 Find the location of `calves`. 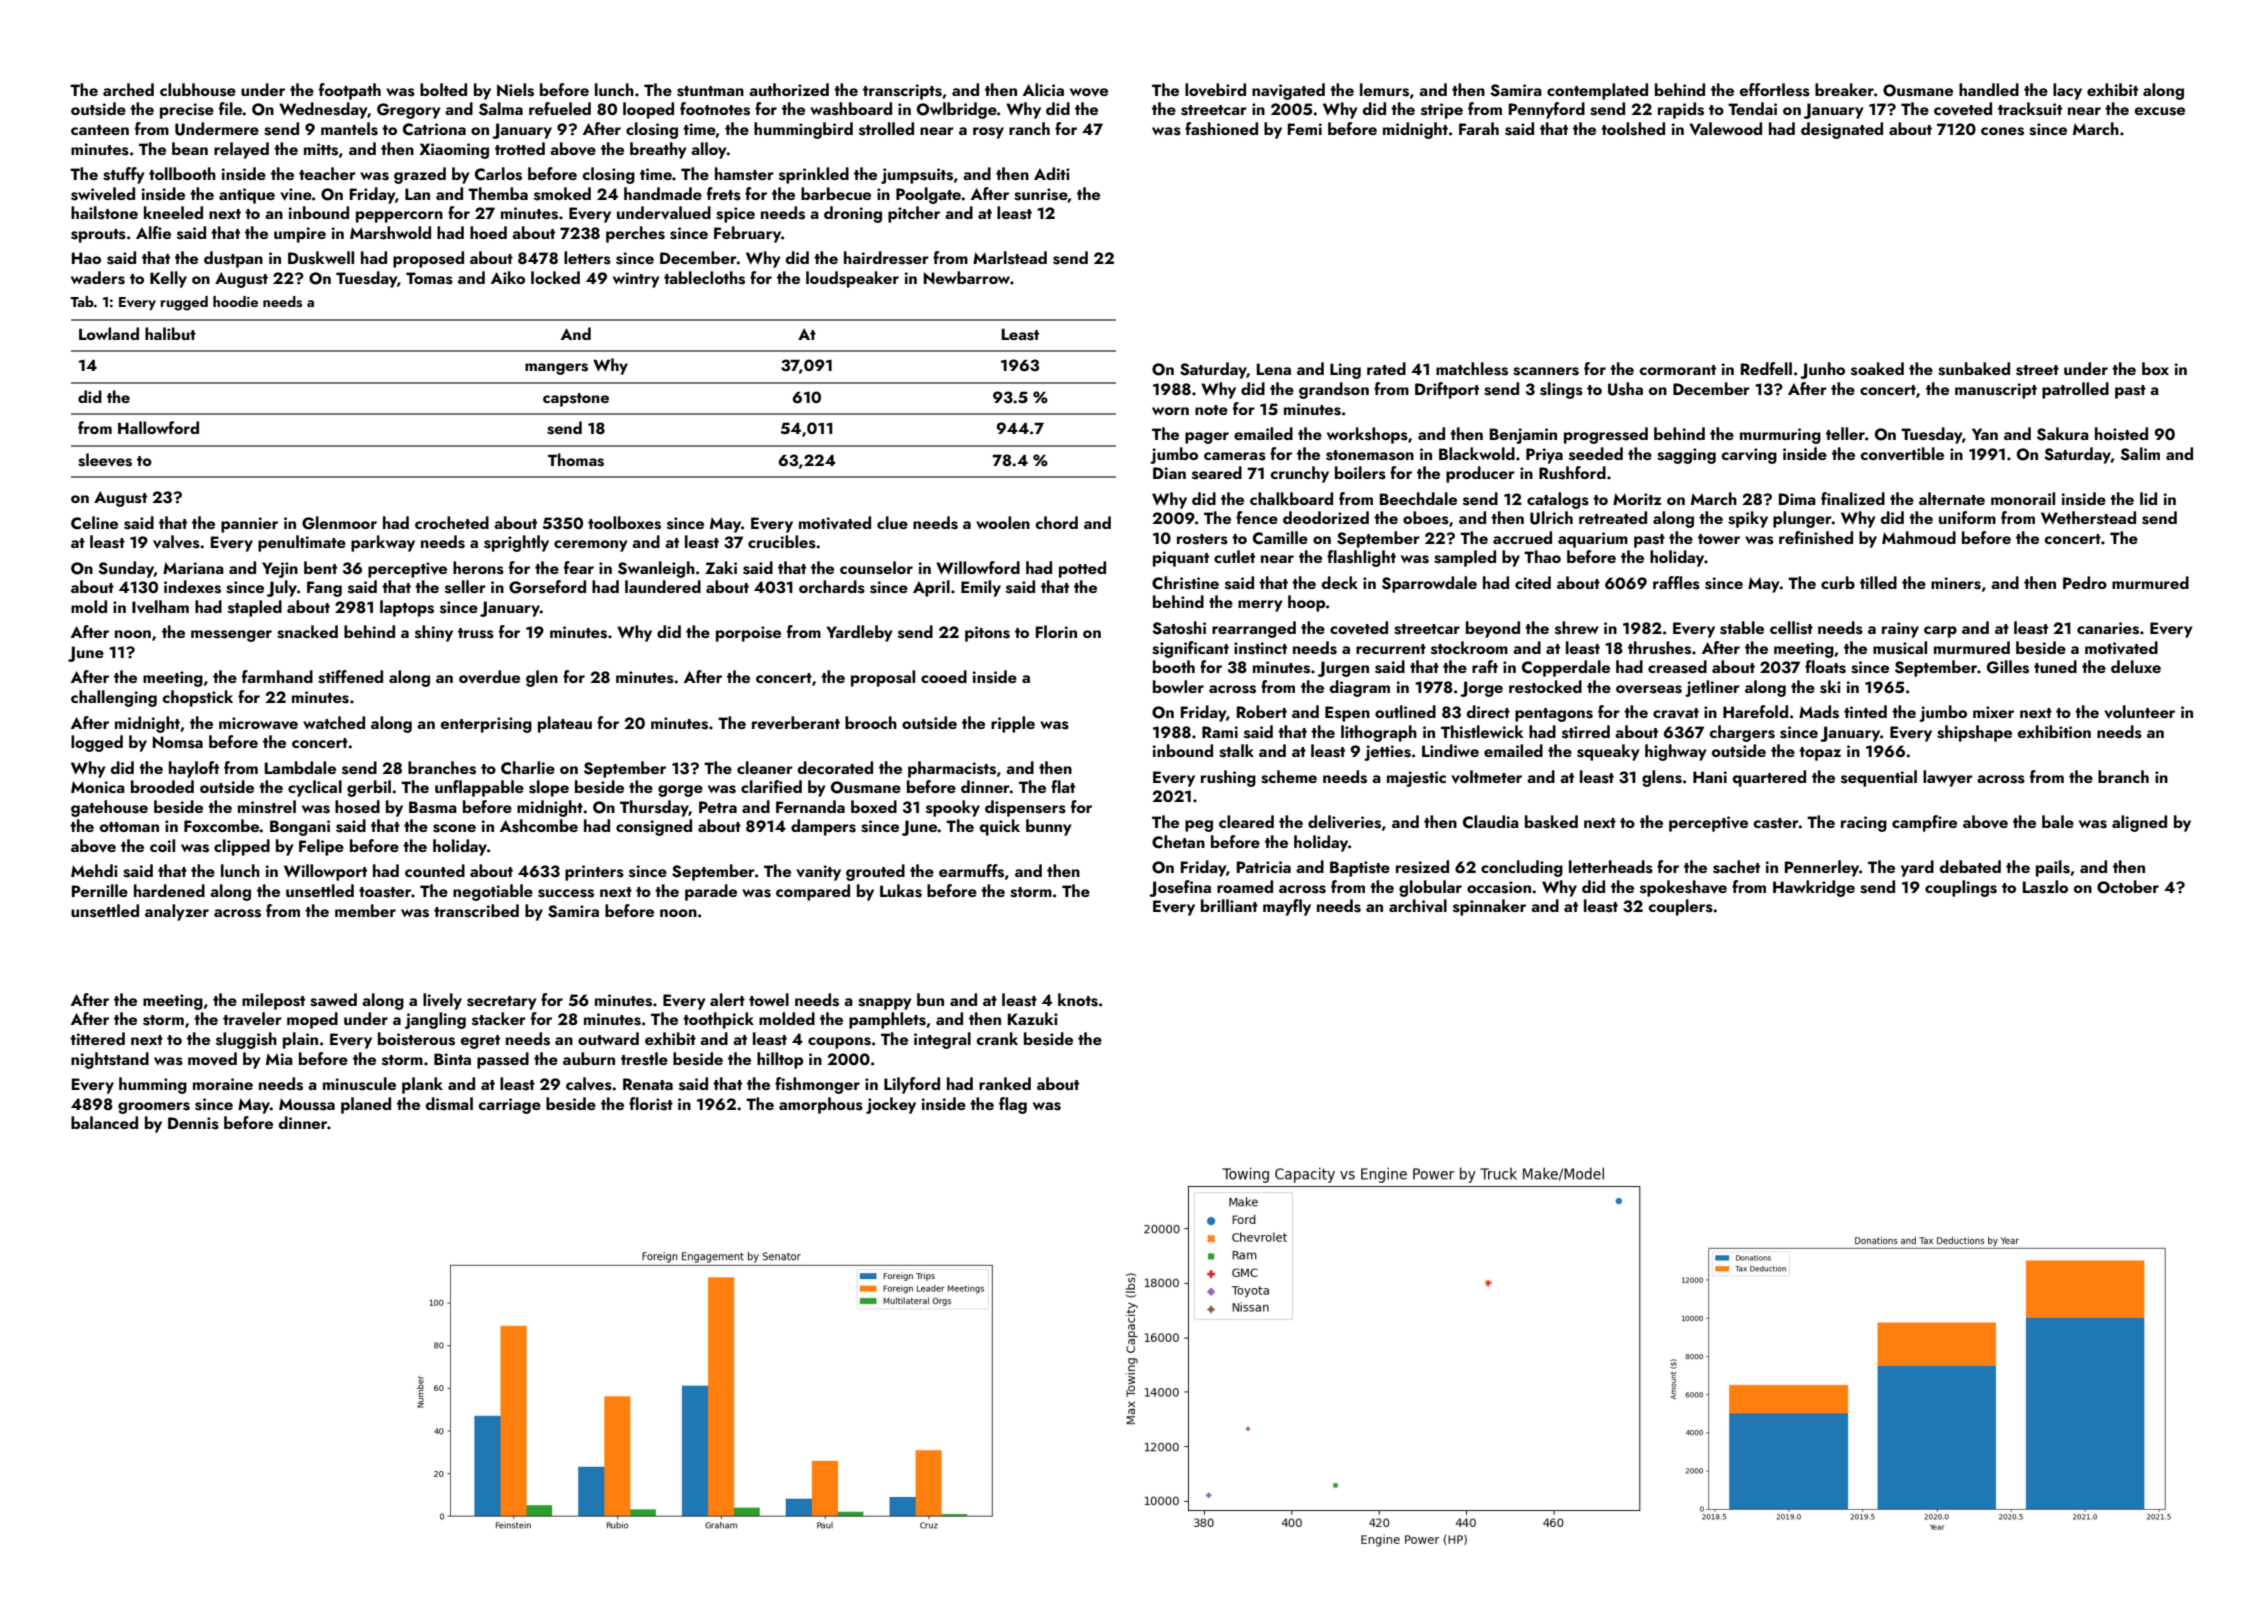

calves is located at coordinates (589, 1084).
